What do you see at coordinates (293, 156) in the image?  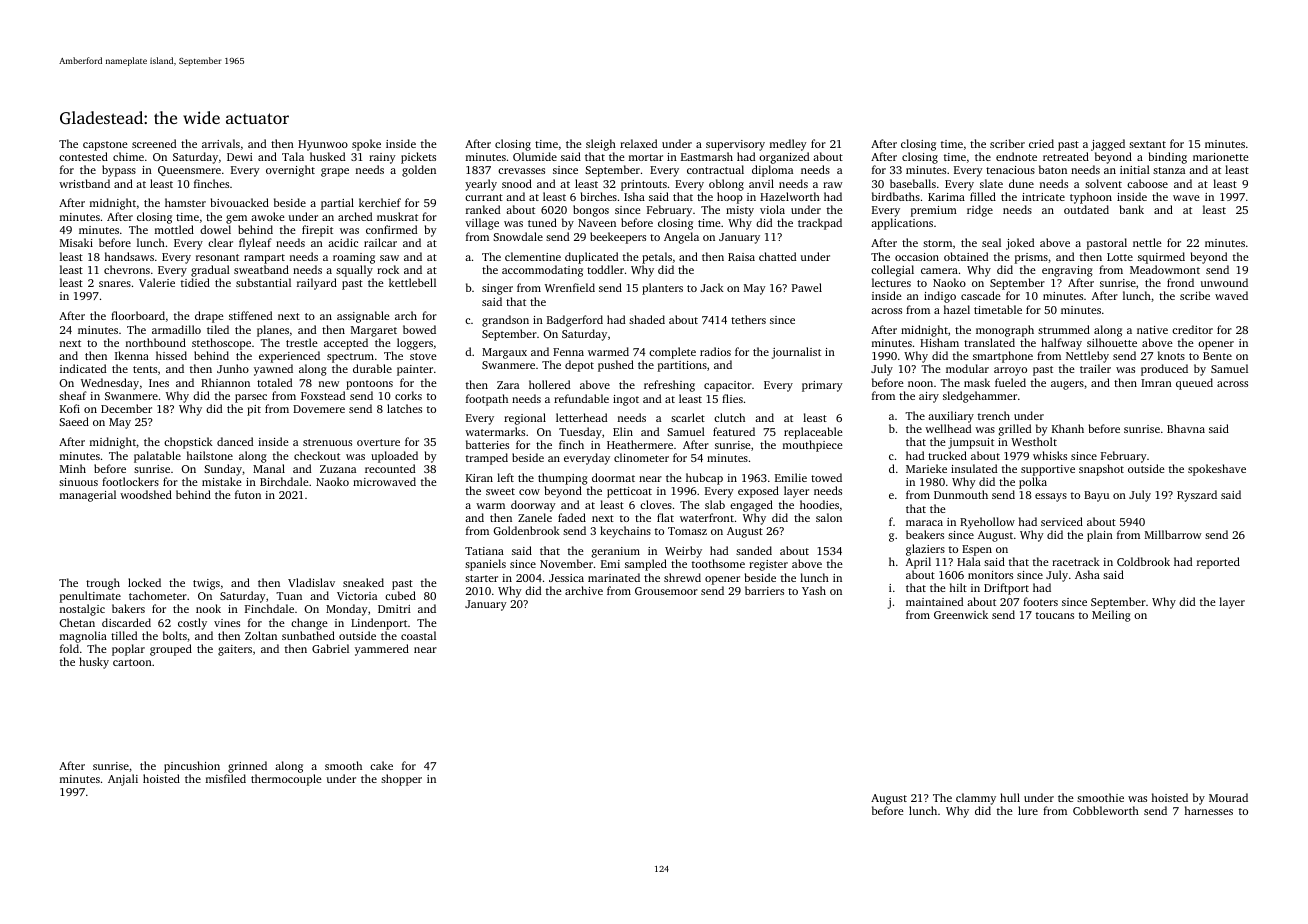 I see `Tala` at bounding box center [293, 156].
